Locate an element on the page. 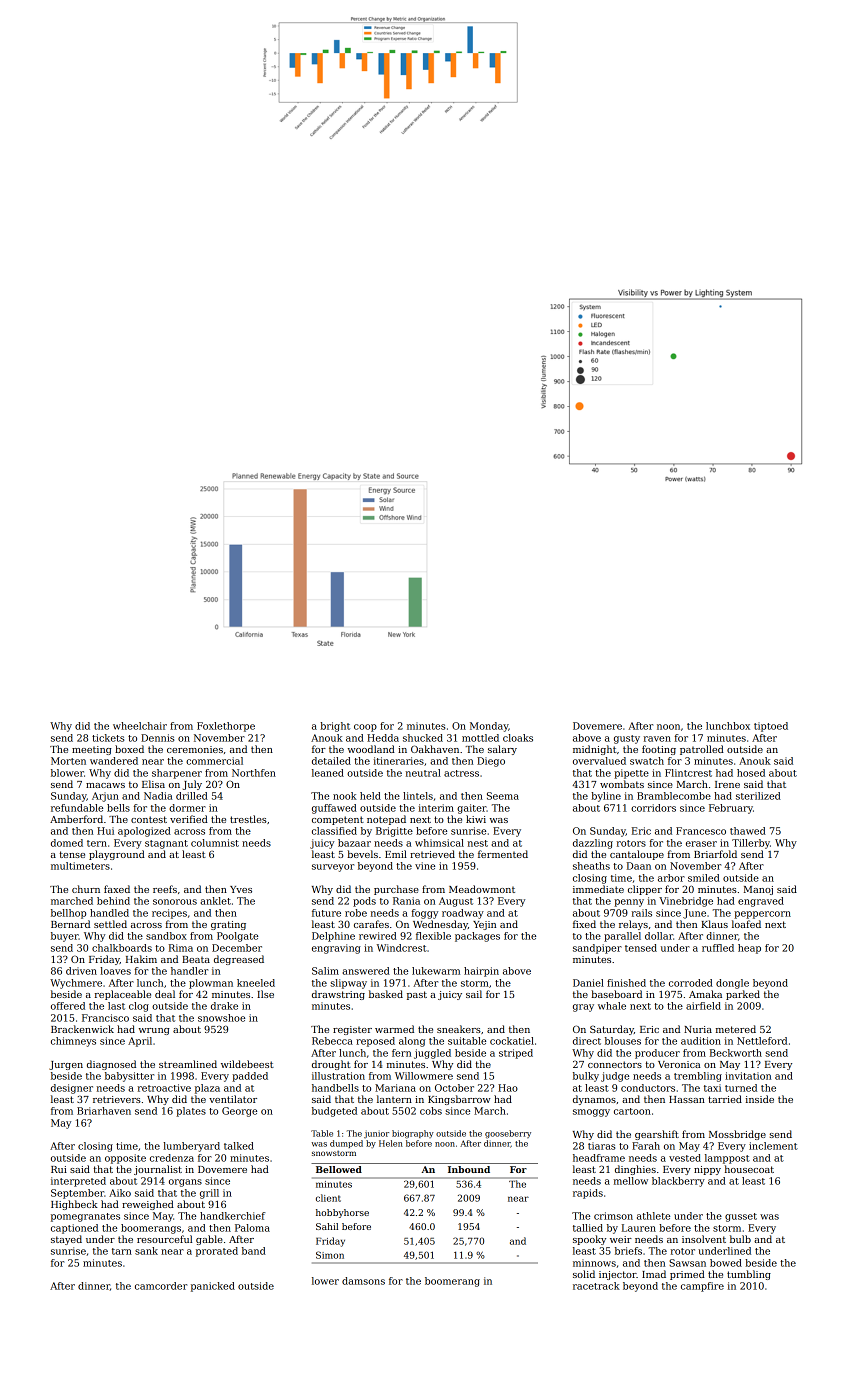 The width and height of the page is (849, 1400). salary is located at coordinates (502, 750).
